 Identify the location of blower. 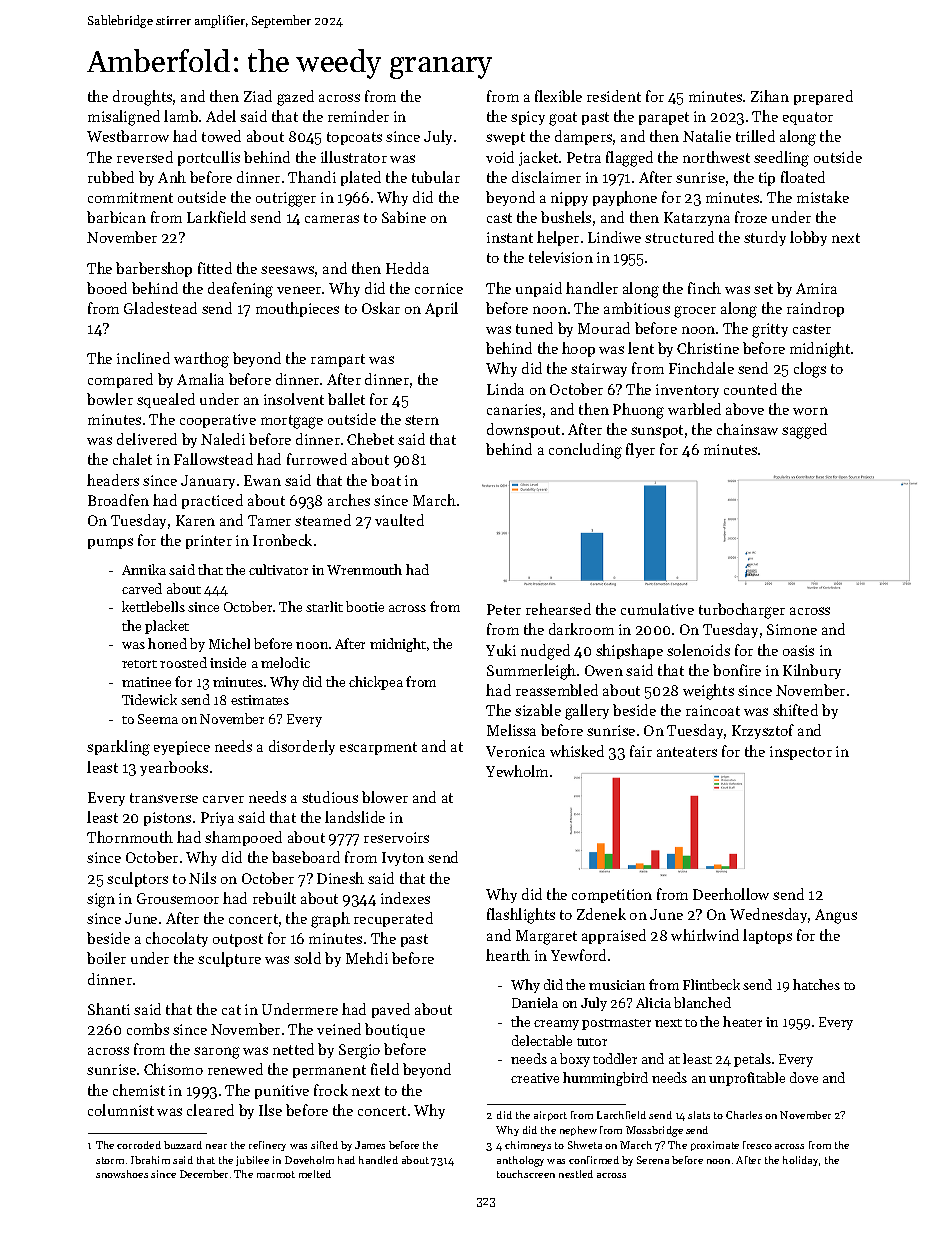
(385, 797).
